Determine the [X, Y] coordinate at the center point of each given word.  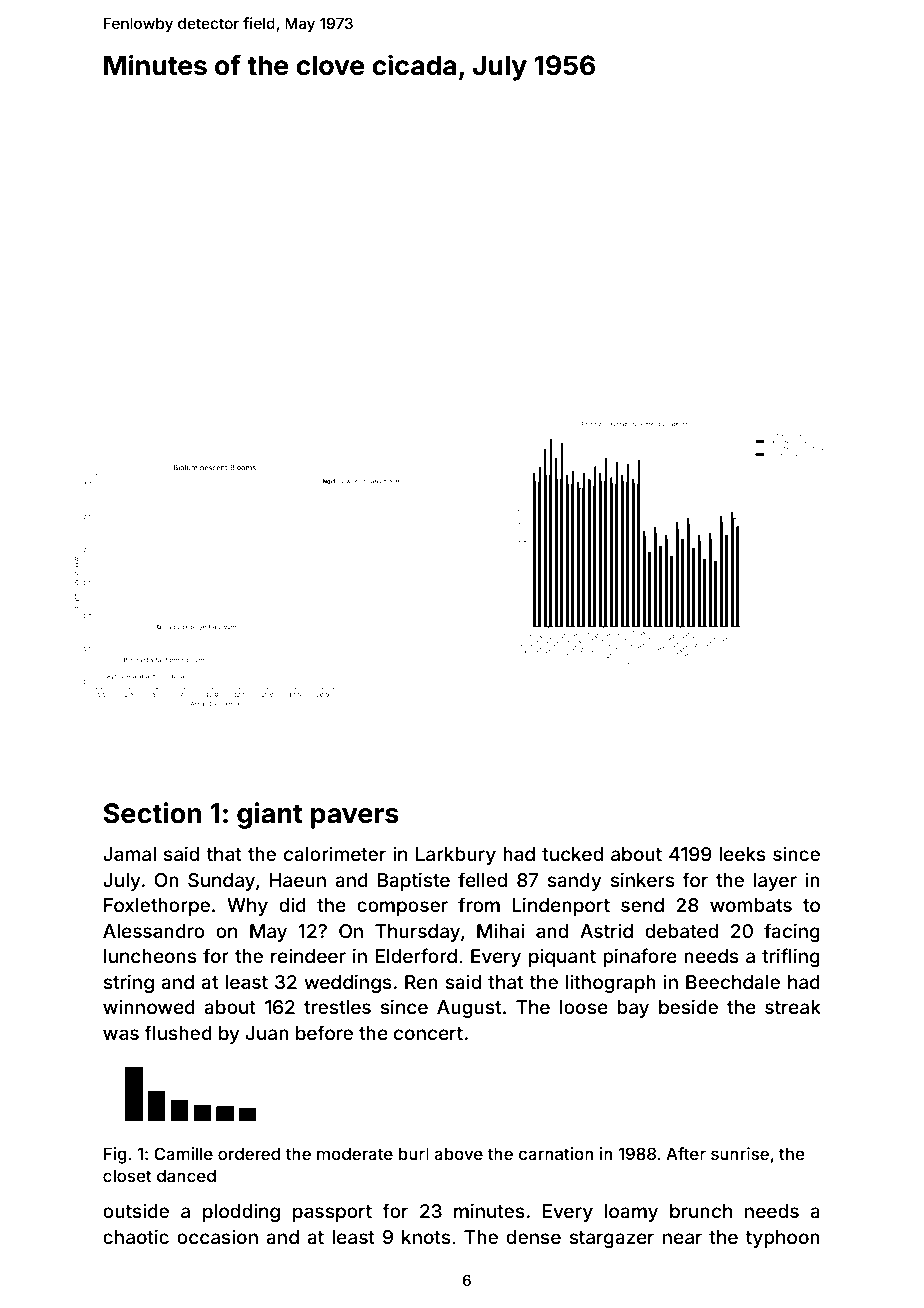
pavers [355, 818]
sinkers [642, 879]
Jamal [129, 854]
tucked [572, 854]
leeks [742, 854]
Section [152, 813]
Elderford [416, 955]
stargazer [611, 1239]
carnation [556, 1153]
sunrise [740, 1153]
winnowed [149, 1006]
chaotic [136, 1236]
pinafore [640, 957]
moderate [355, 1153]
